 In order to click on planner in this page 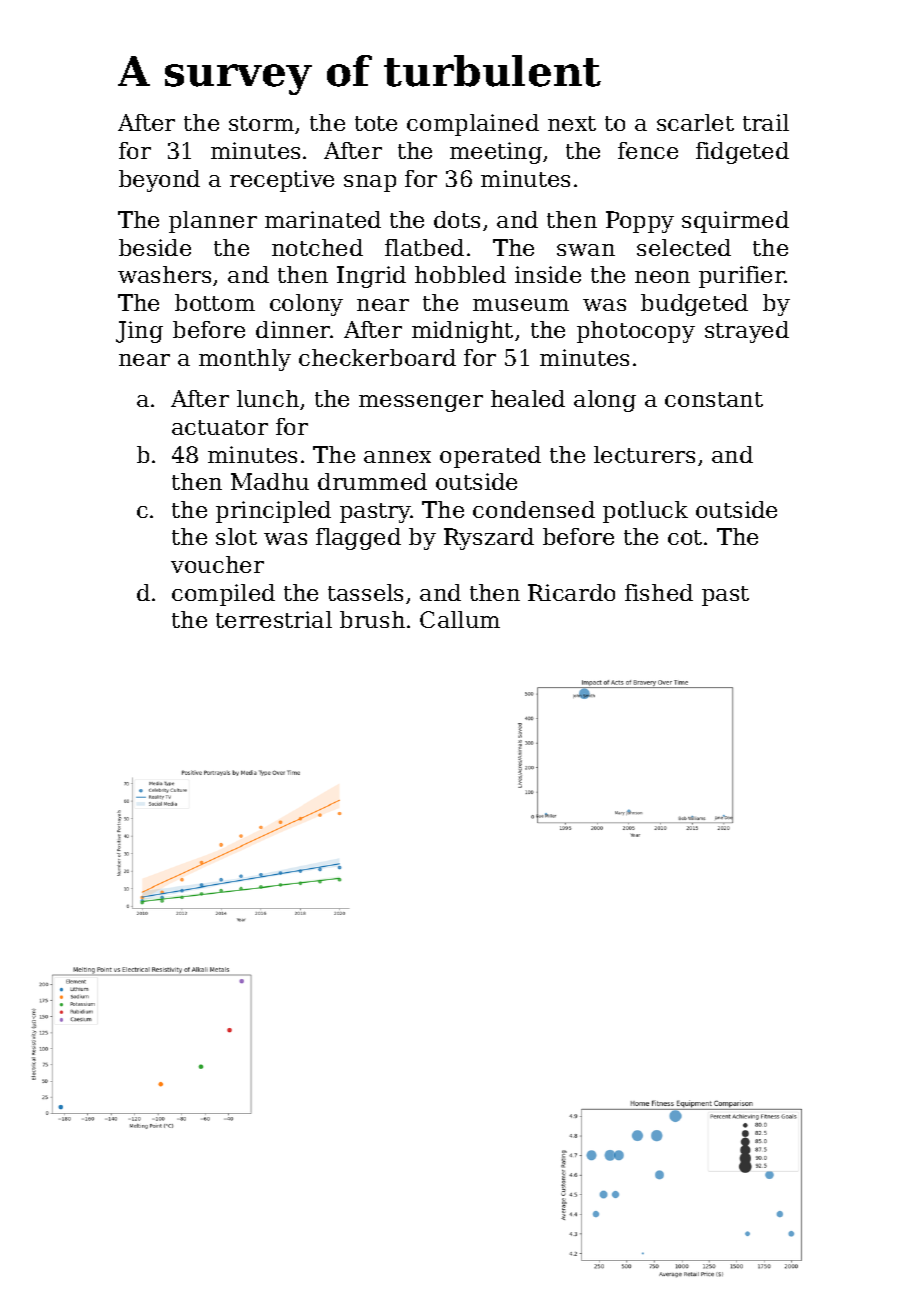, I will do `click(213, 222)`.
